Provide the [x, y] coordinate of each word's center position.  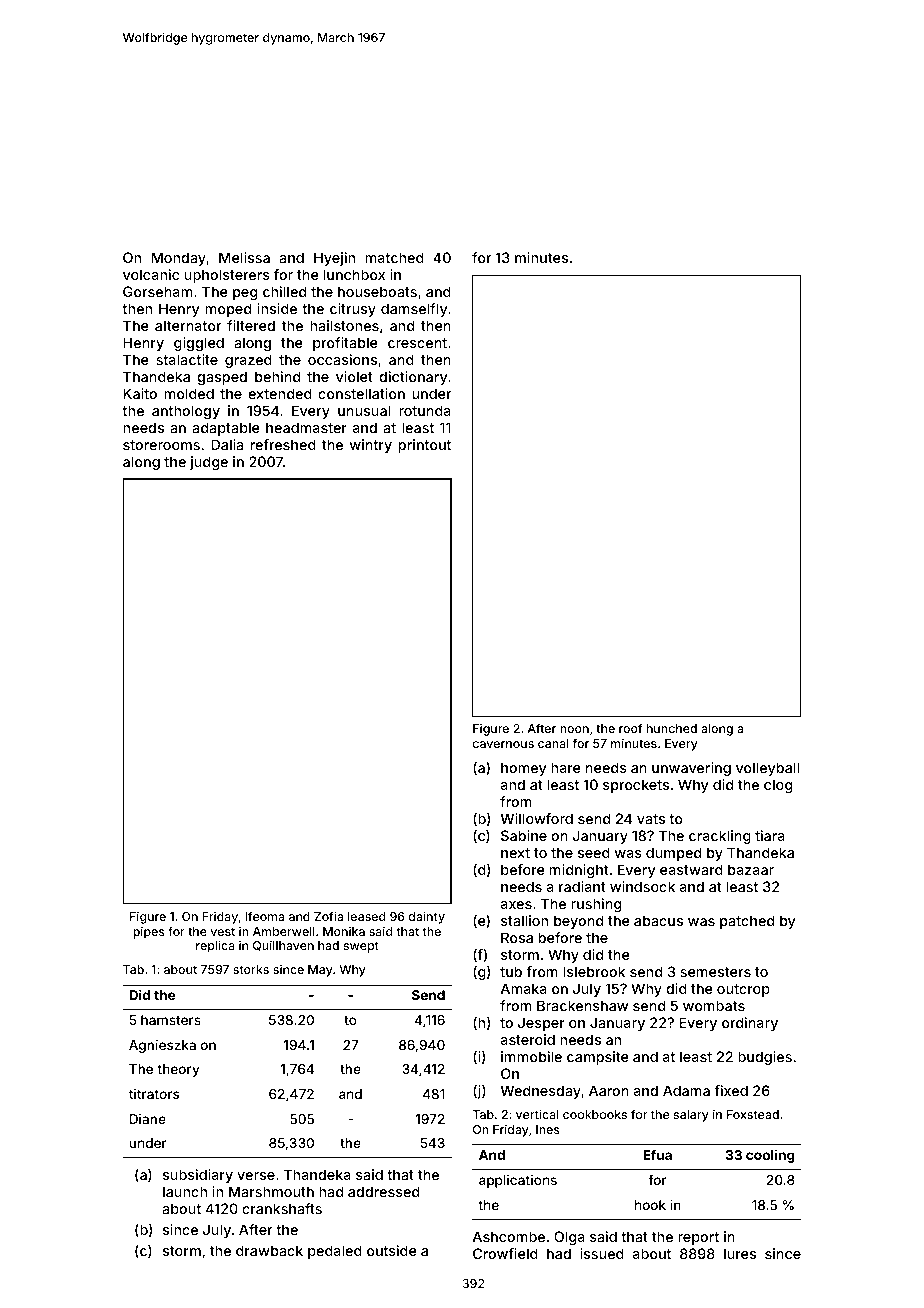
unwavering [691, 769]
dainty [427, 917]
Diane [148, 1119]
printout [425, 446]
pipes [149, 933]
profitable [345, 344]
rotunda [425, 410]
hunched [672, 728]
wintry [371, 446]
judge [209, 463]
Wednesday [541, 1092]
